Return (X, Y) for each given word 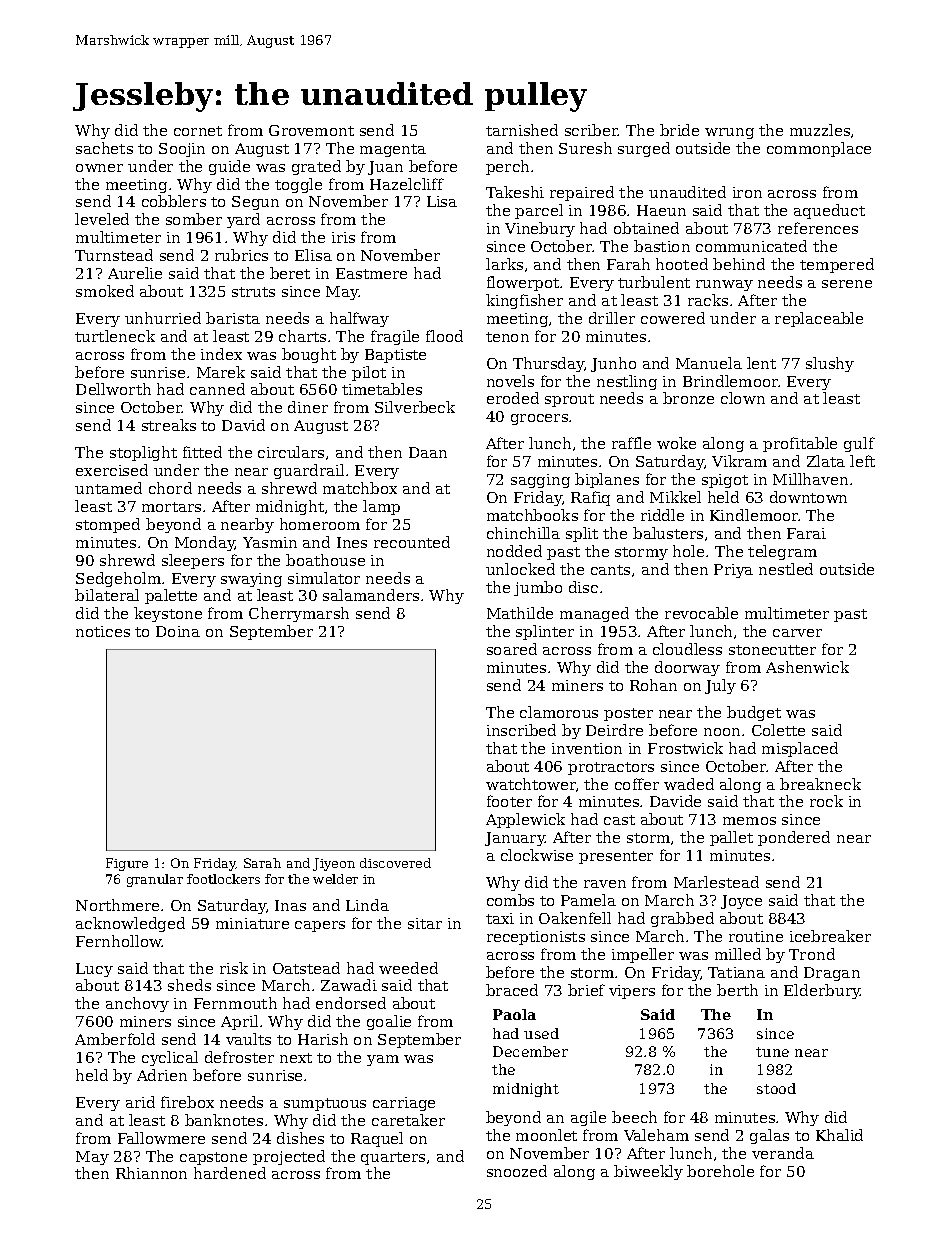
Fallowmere (161, 1138)
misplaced (800, 749)
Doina (178, 631)
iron (747, 192)
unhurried (163, 318)
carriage (404, 1104)
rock (826, 801)
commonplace (819, 149)
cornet (198, 131)
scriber (591, 130)
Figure (127, 864)
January (515, 839)
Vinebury (540, 229)
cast (619, 820)
